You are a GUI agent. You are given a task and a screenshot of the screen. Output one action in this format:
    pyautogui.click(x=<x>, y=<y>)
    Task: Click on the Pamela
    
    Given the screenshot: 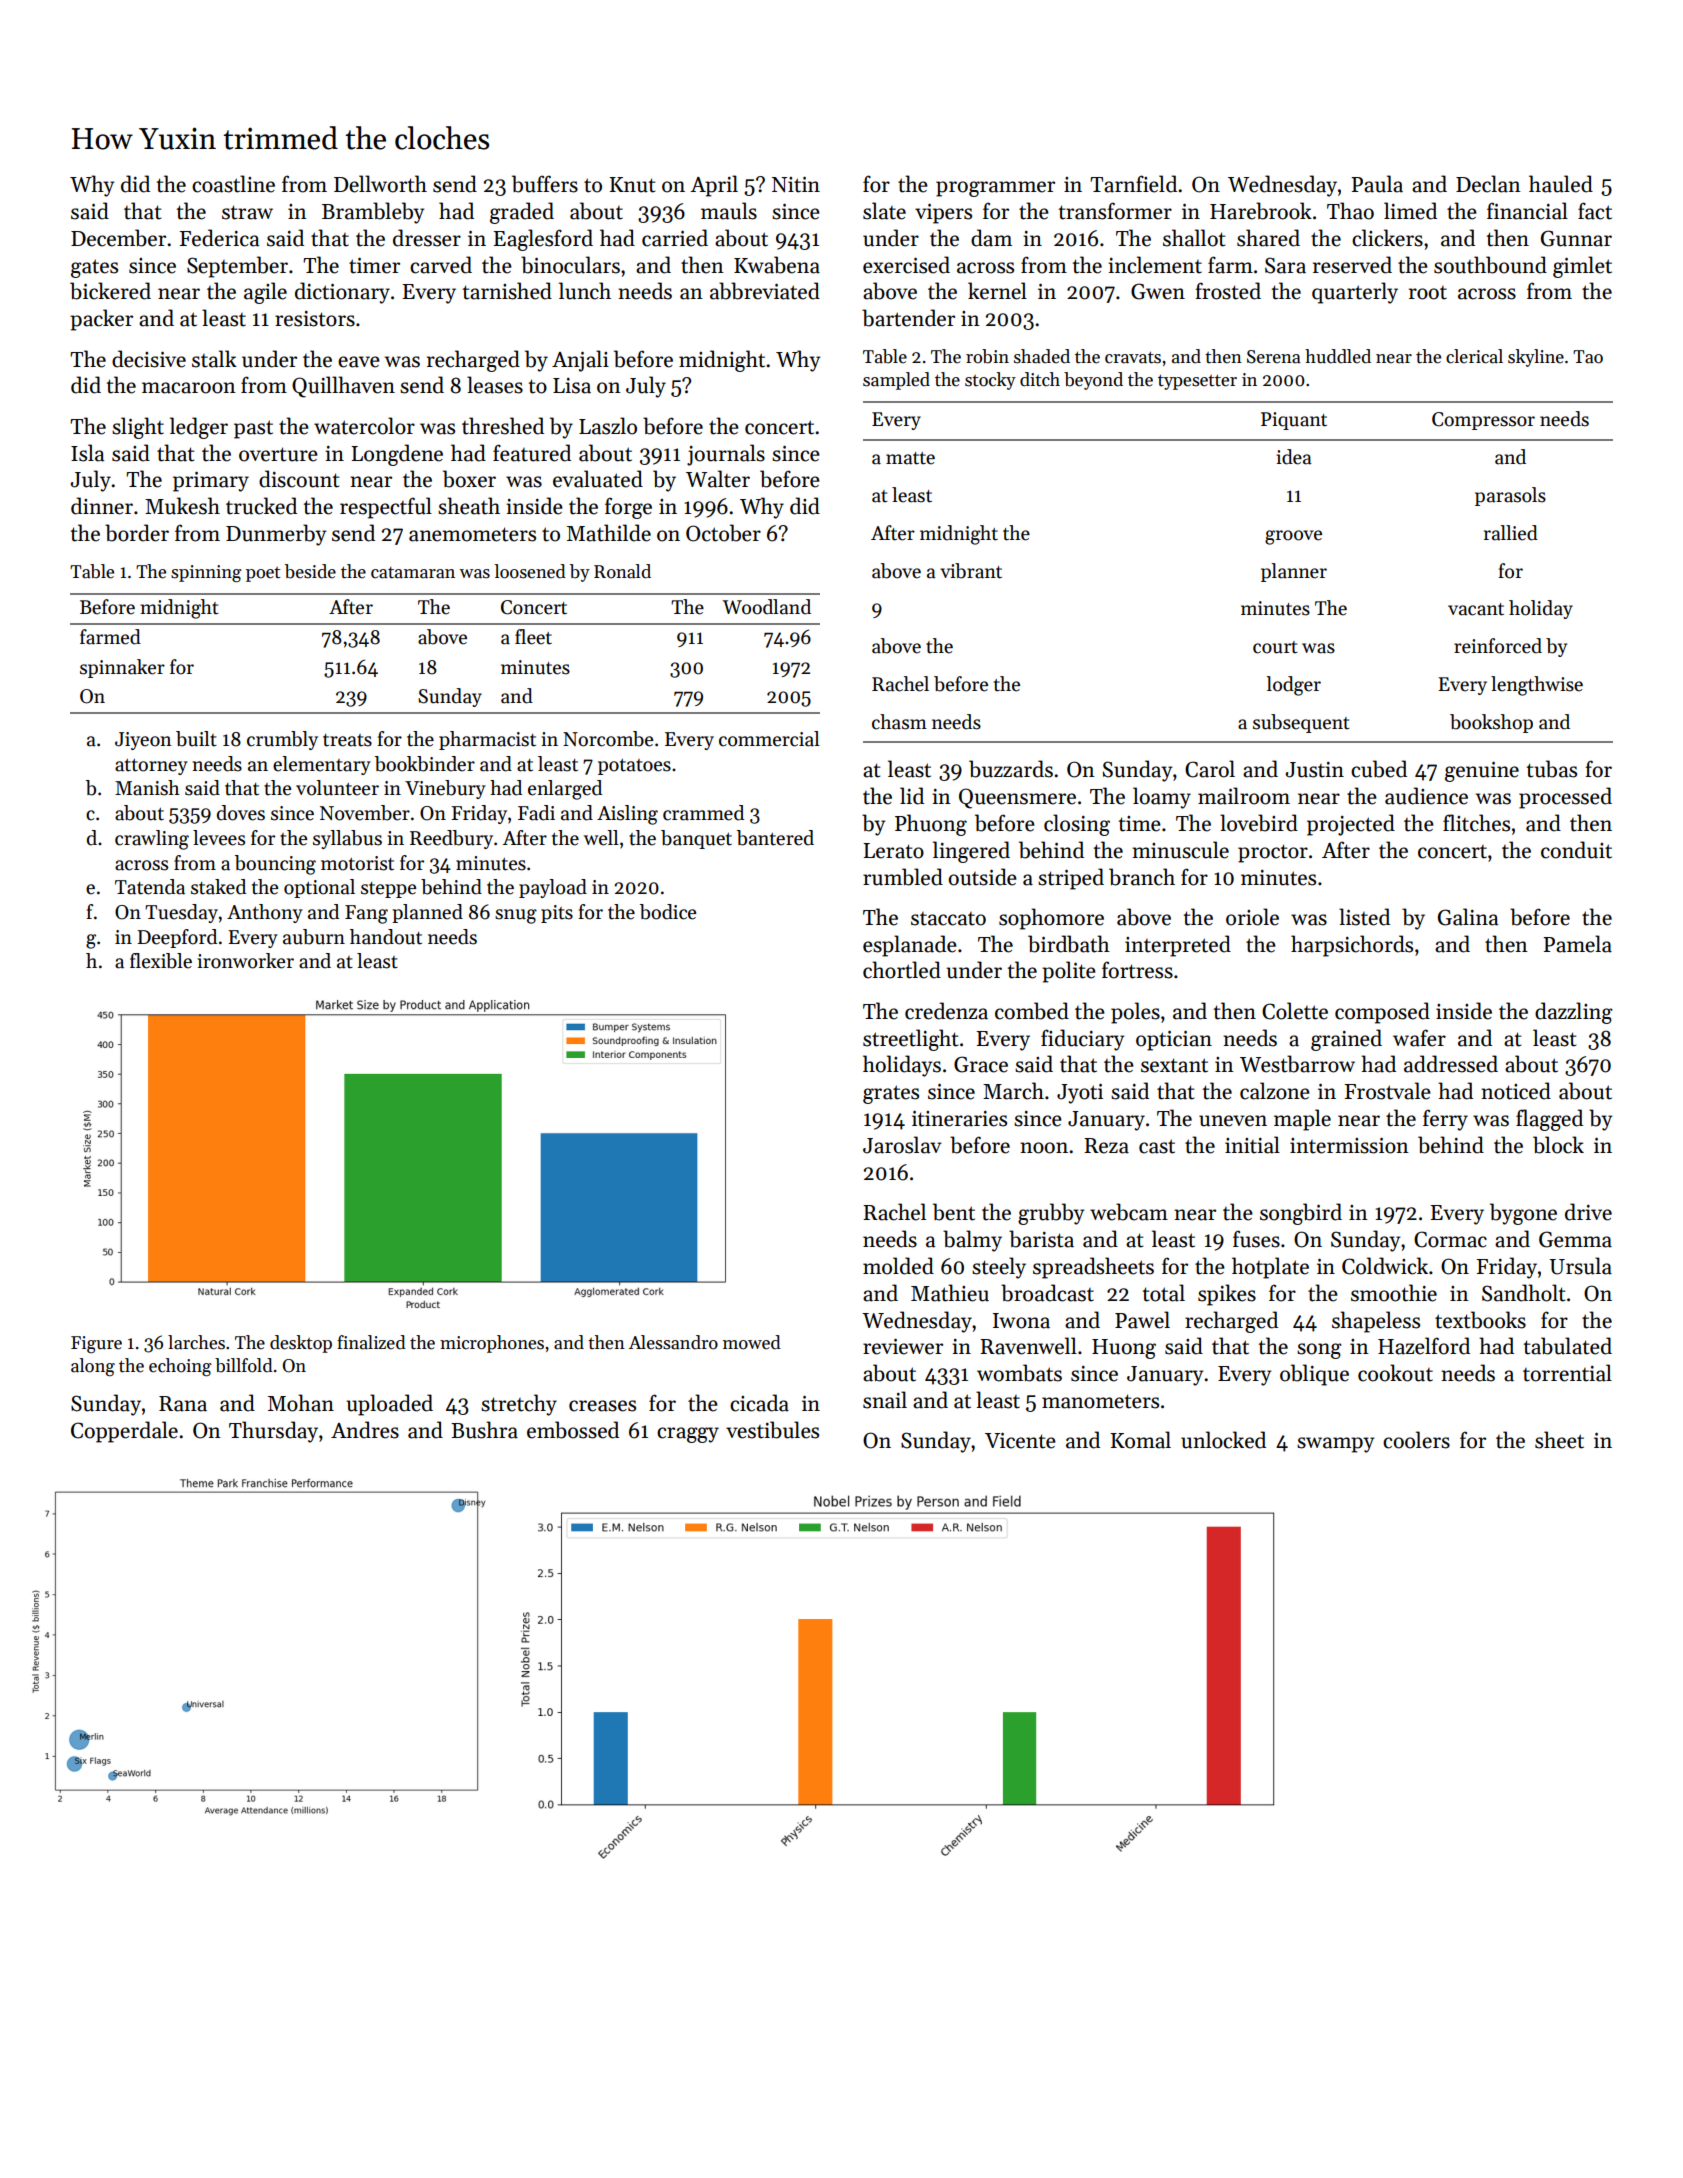 What is the action you would take?
    pyautogui.click(x=1577, y=944)
